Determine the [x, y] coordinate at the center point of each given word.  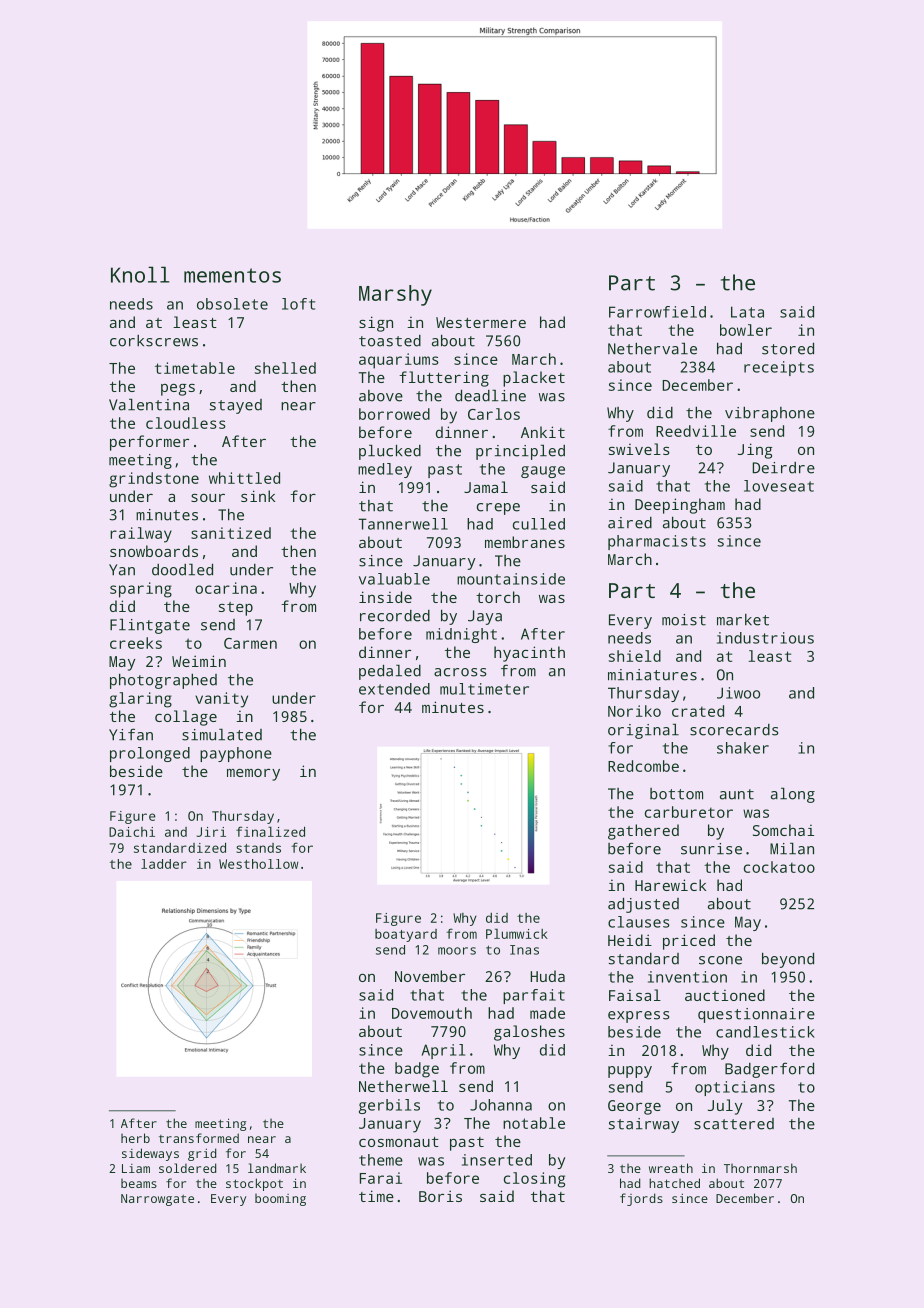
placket [534, 379]
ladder [164, 864]
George [634, 1107]
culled [539, 524]
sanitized [231, 533]
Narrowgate [157, 1200]
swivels [639, 449]
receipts [779, 368]
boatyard [406, 935]
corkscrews [154, 341]
